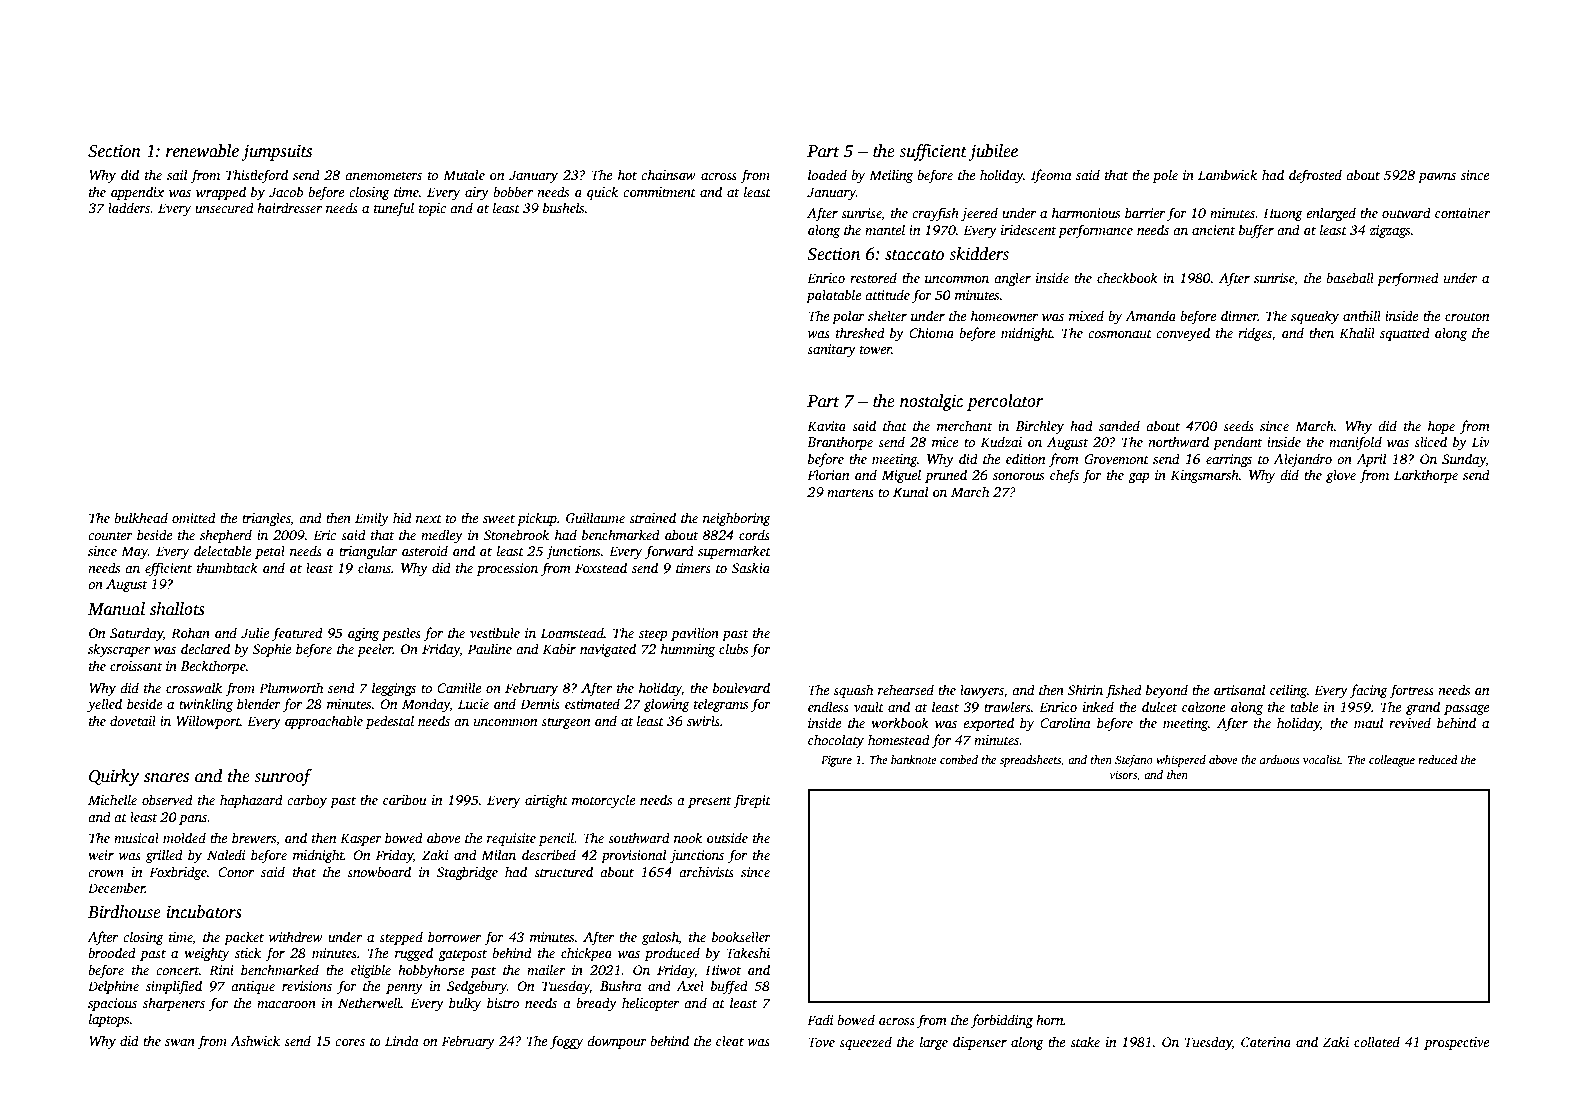 This screenshot has width=1578, height=1115. What do you see at coordinates (394, 209) in the screenshot?
I see `tuneful` at bounding box center [394, 209].
